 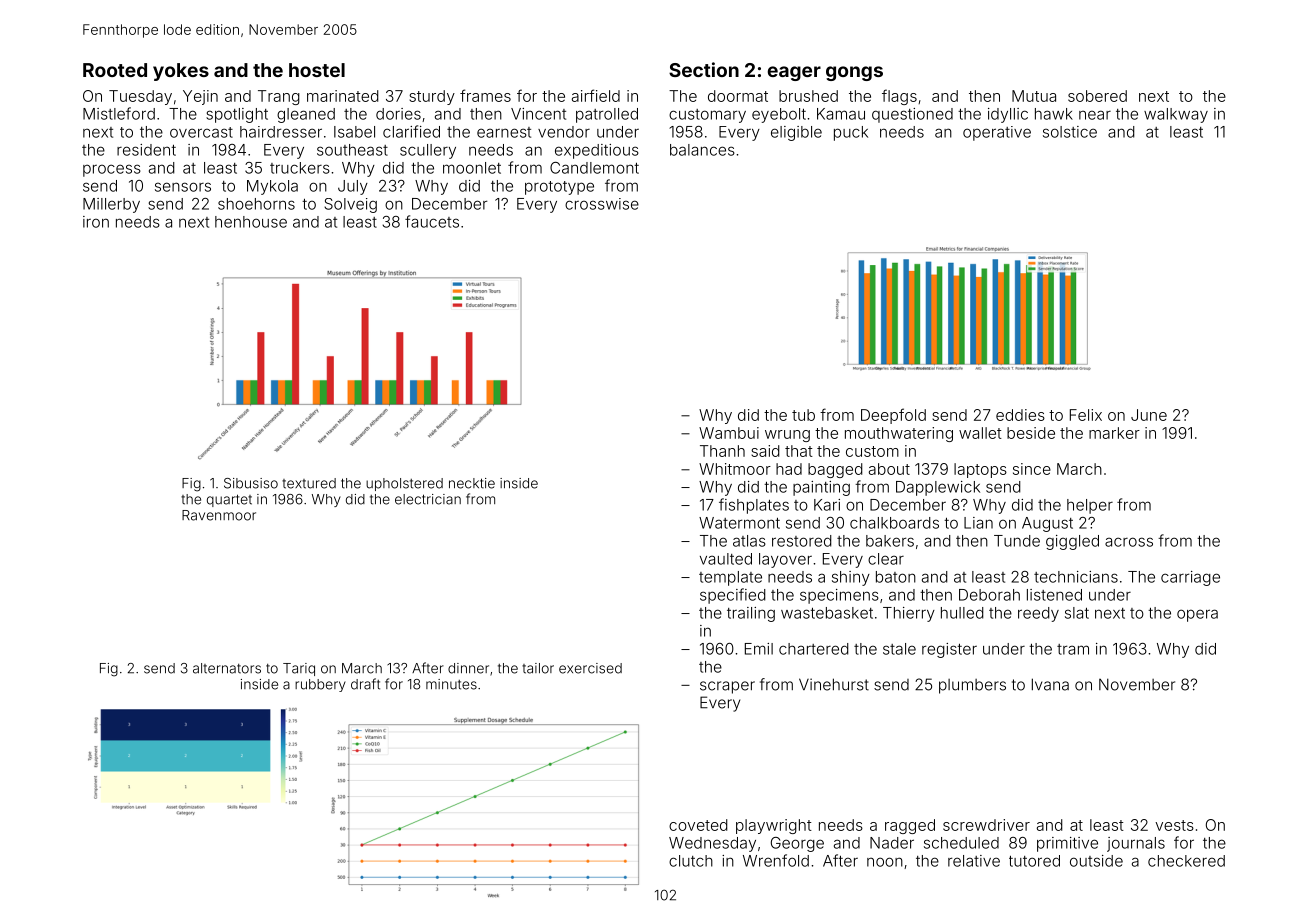 I want to click on Sibusiso, so click(x=251, y=483).
